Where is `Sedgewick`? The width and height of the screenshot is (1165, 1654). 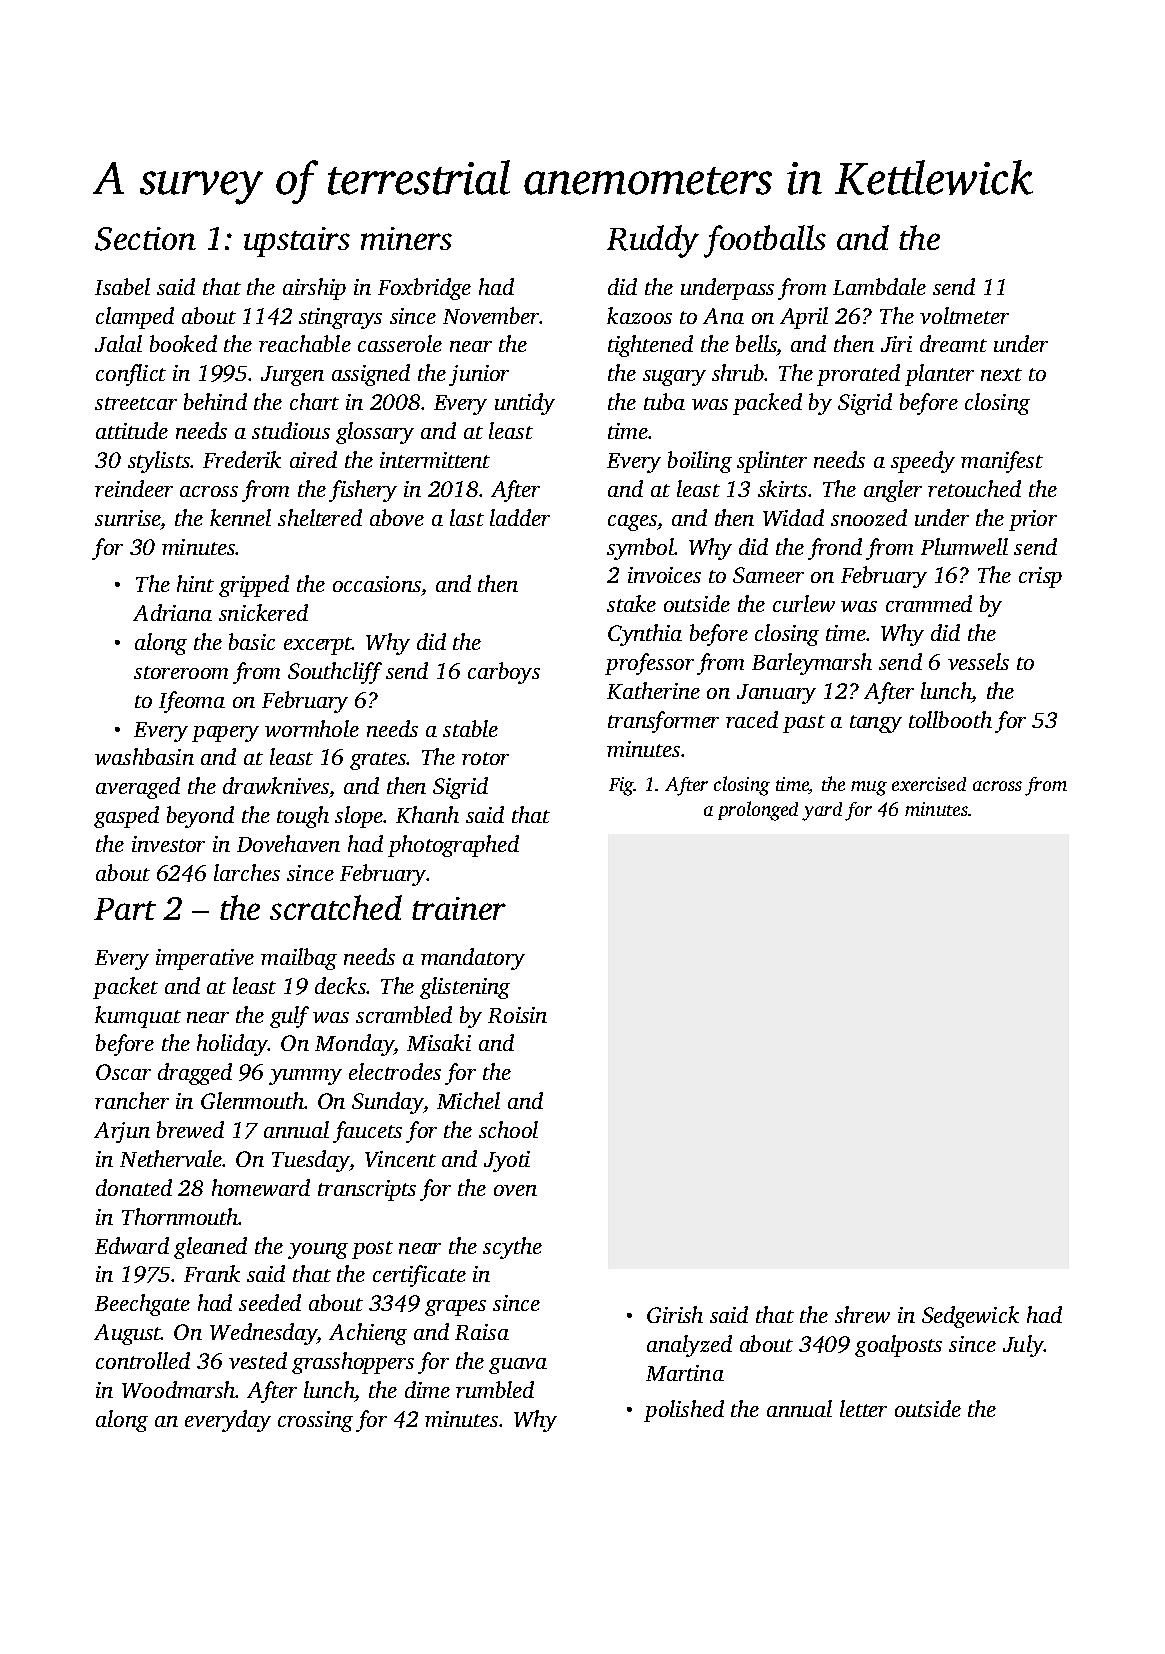
Sedgewick is located at coordinates (970, 1317).
